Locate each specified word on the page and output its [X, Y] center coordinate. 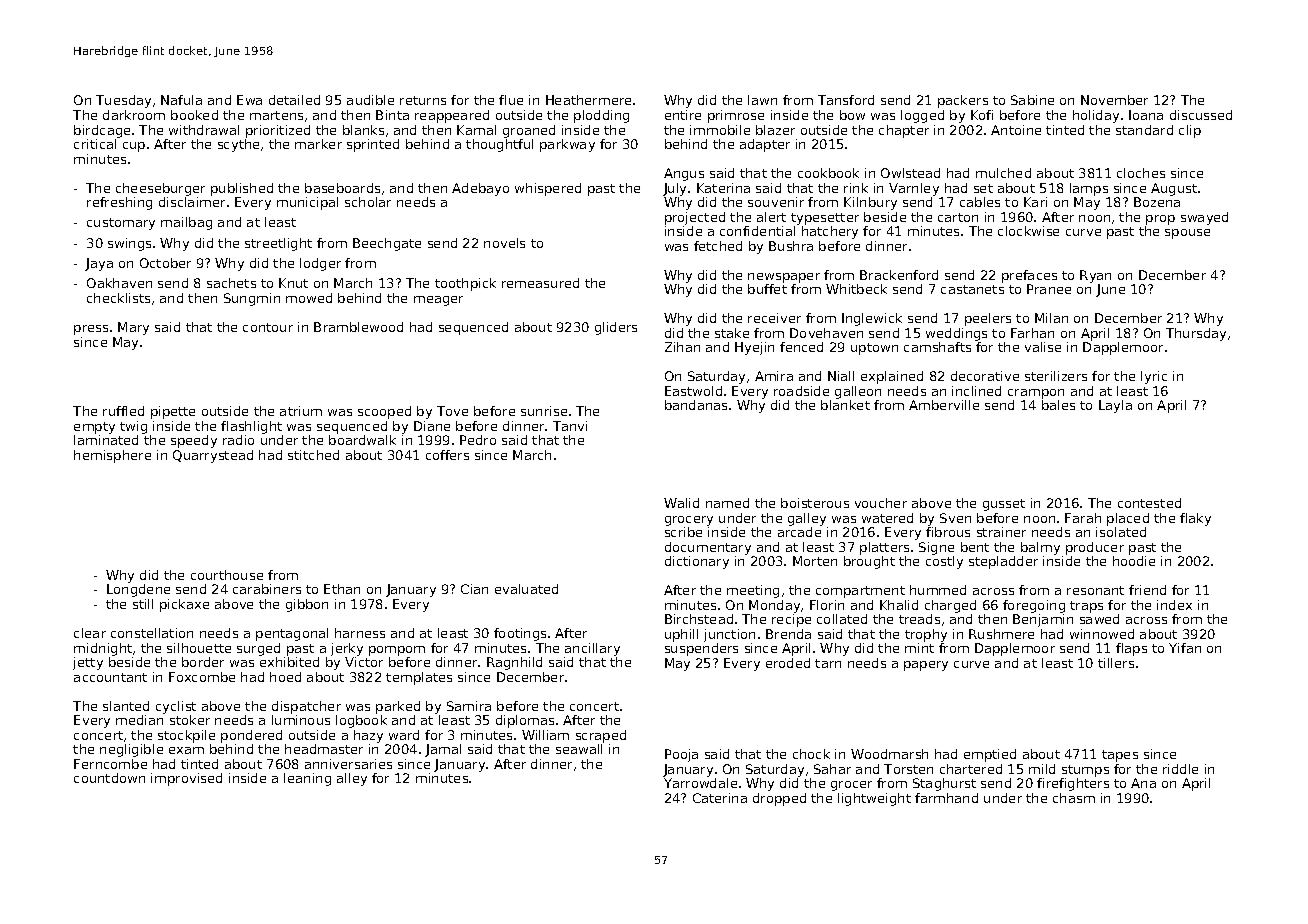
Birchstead [699, 619]
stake [732, 333]
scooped [384, 412]
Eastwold [693, 391]
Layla [1115, 406]
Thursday [1196, 334]
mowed [309, 298]
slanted [126, 706]
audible [370, 100]
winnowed [1102, 634]
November [1114, 100]
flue [511, 100]
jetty [88, 663]
